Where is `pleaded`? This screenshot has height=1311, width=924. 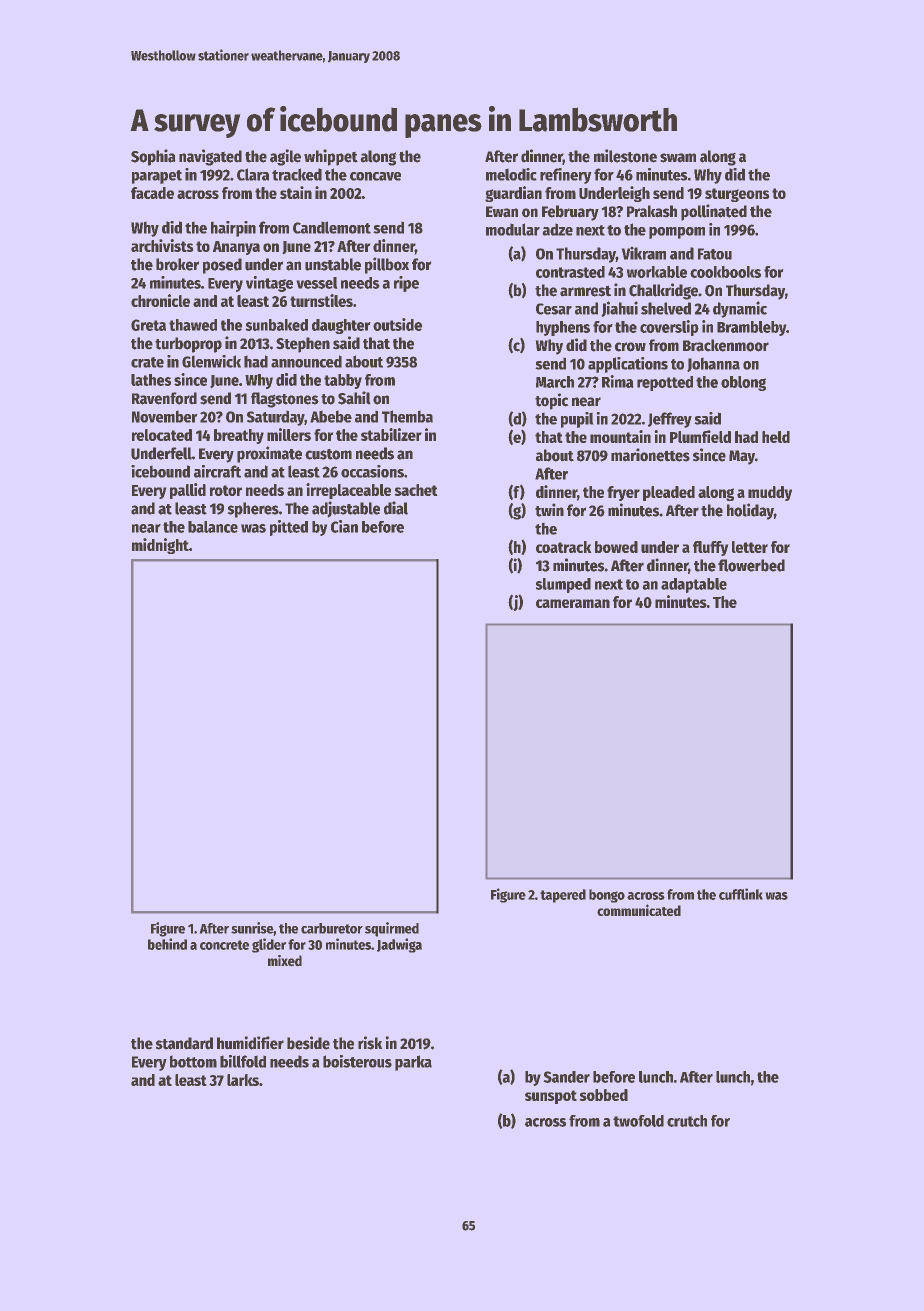 pleaded is located at coordinates (669, 493).
